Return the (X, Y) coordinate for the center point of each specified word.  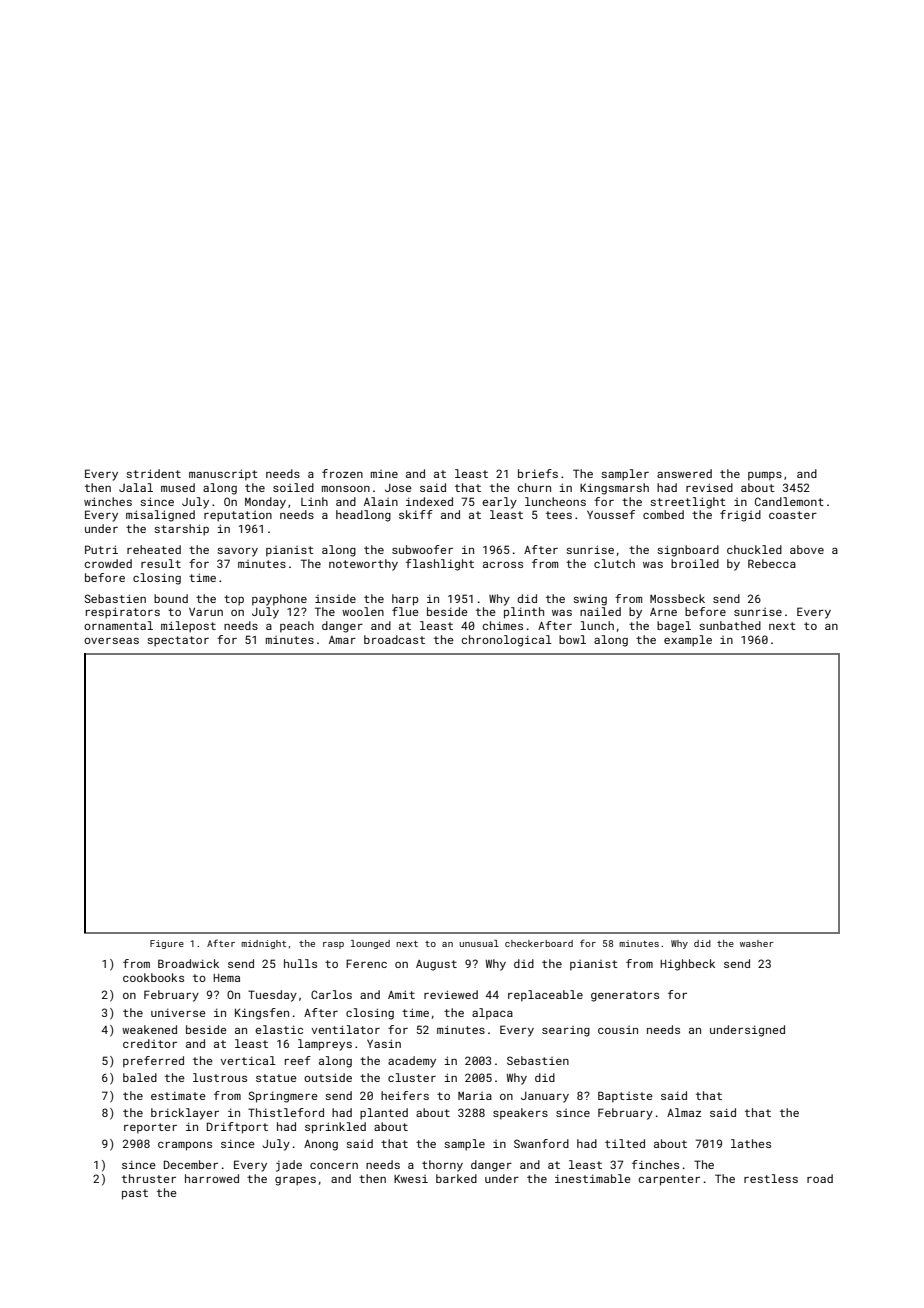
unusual (479, 943)
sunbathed (730, 625)
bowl (572, 639)
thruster (149, 1178)
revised (709, 487)
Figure (167, 944)
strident (153, 473)
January (545, 1097)
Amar (342, 640)
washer (757, 943)
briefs (538, 473)
